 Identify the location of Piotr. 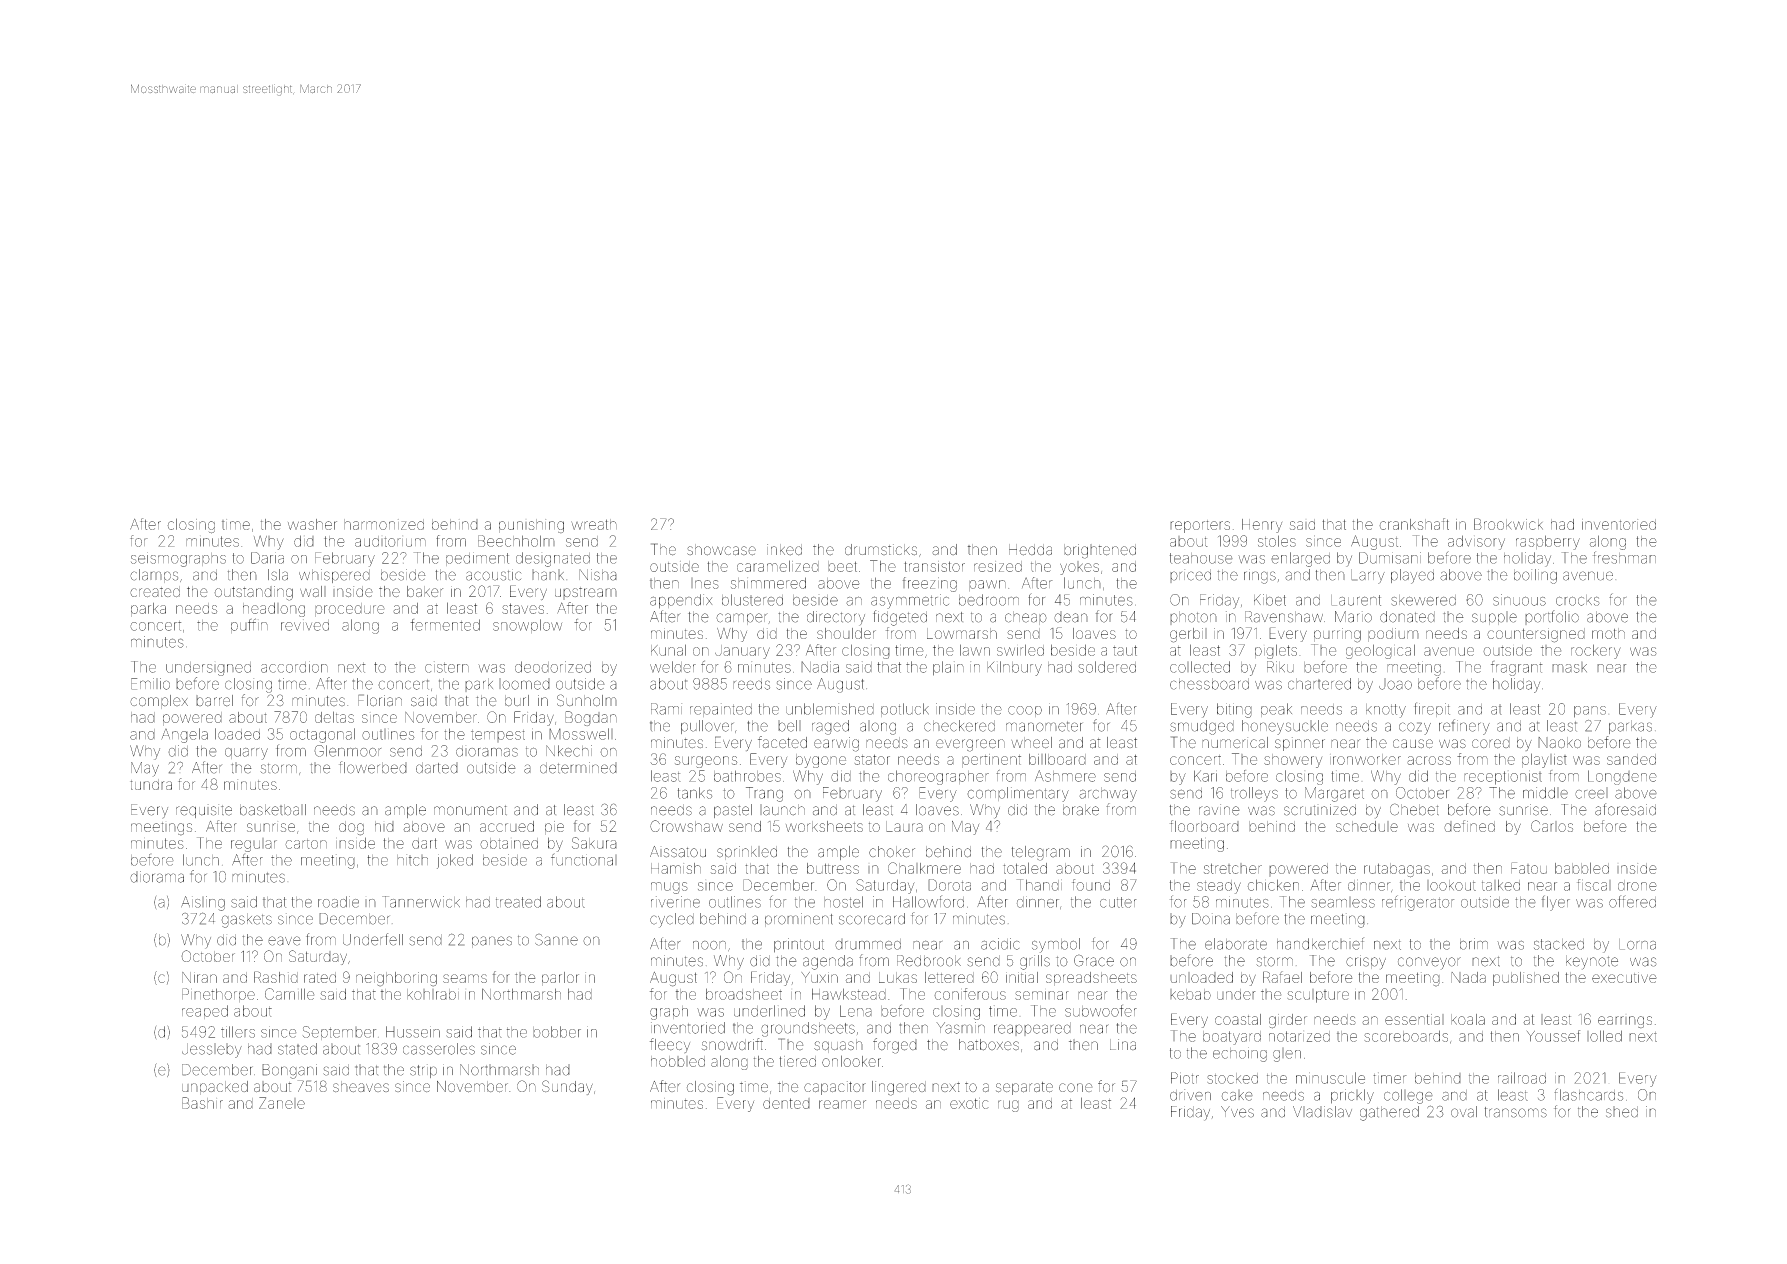
(1185, 1078).
